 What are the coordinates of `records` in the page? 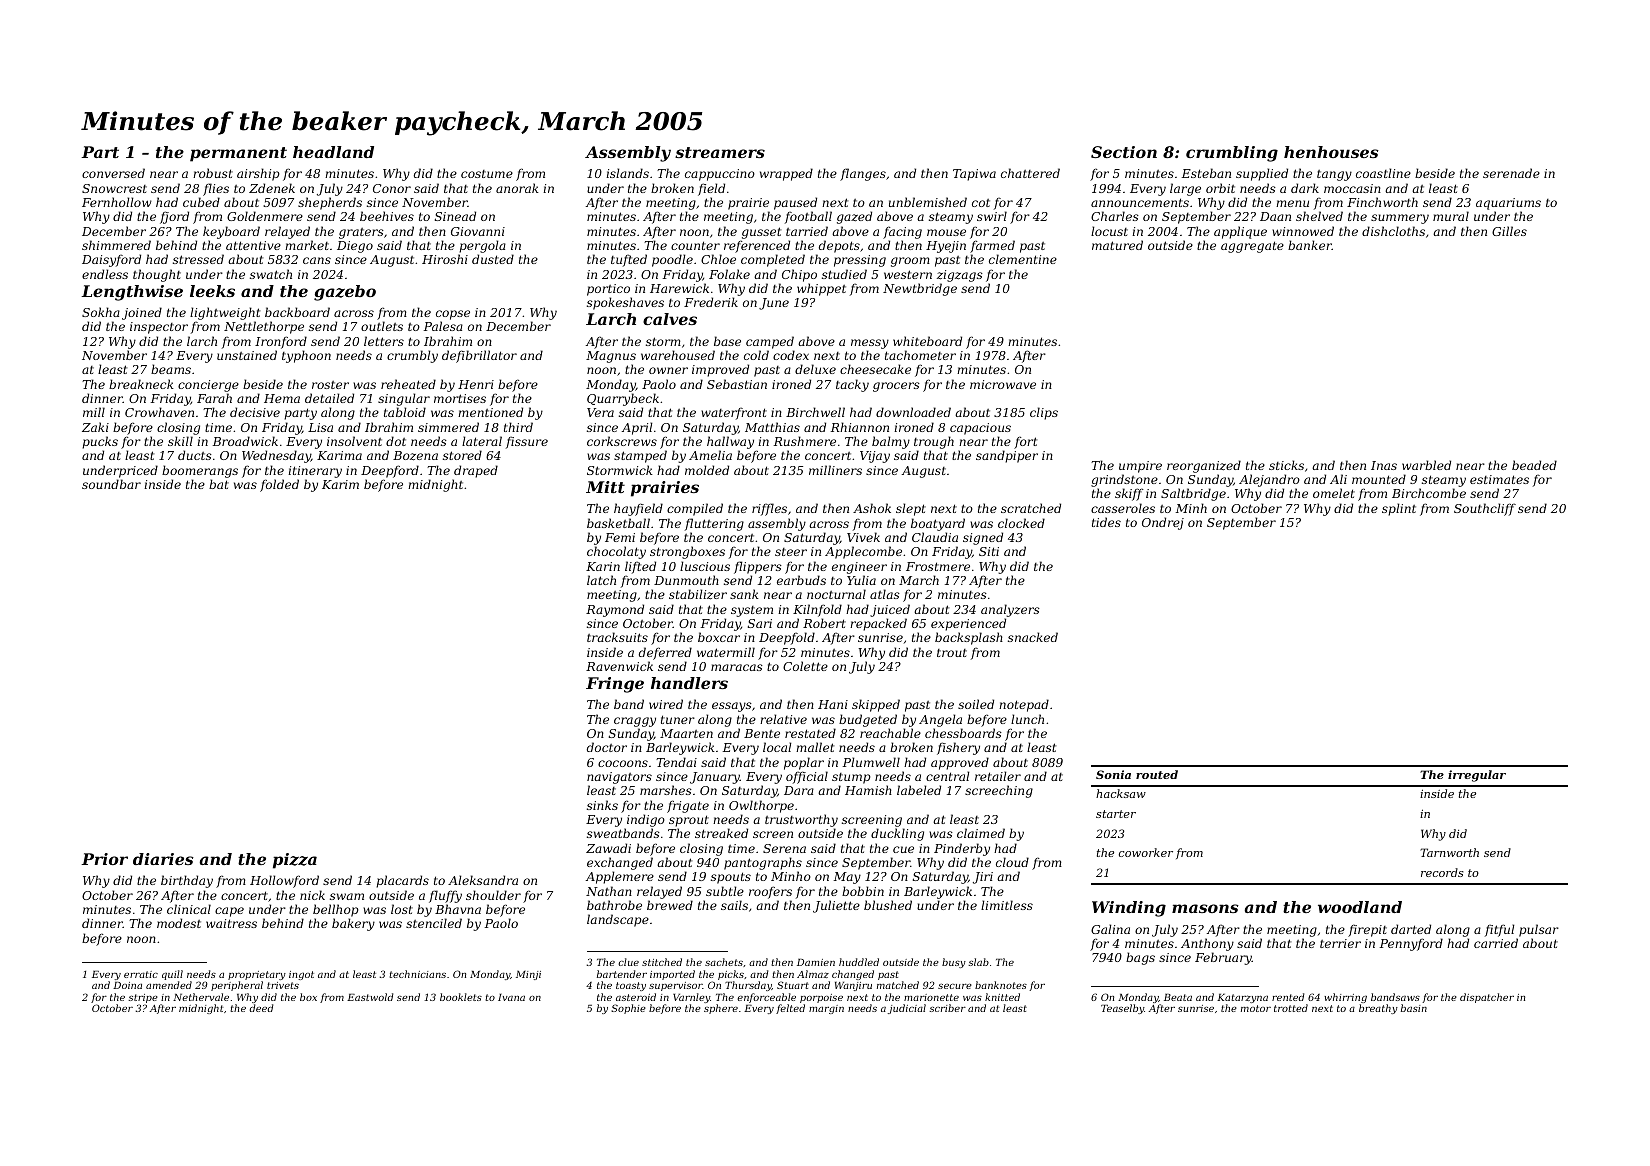 It's located at (1442, 872).
